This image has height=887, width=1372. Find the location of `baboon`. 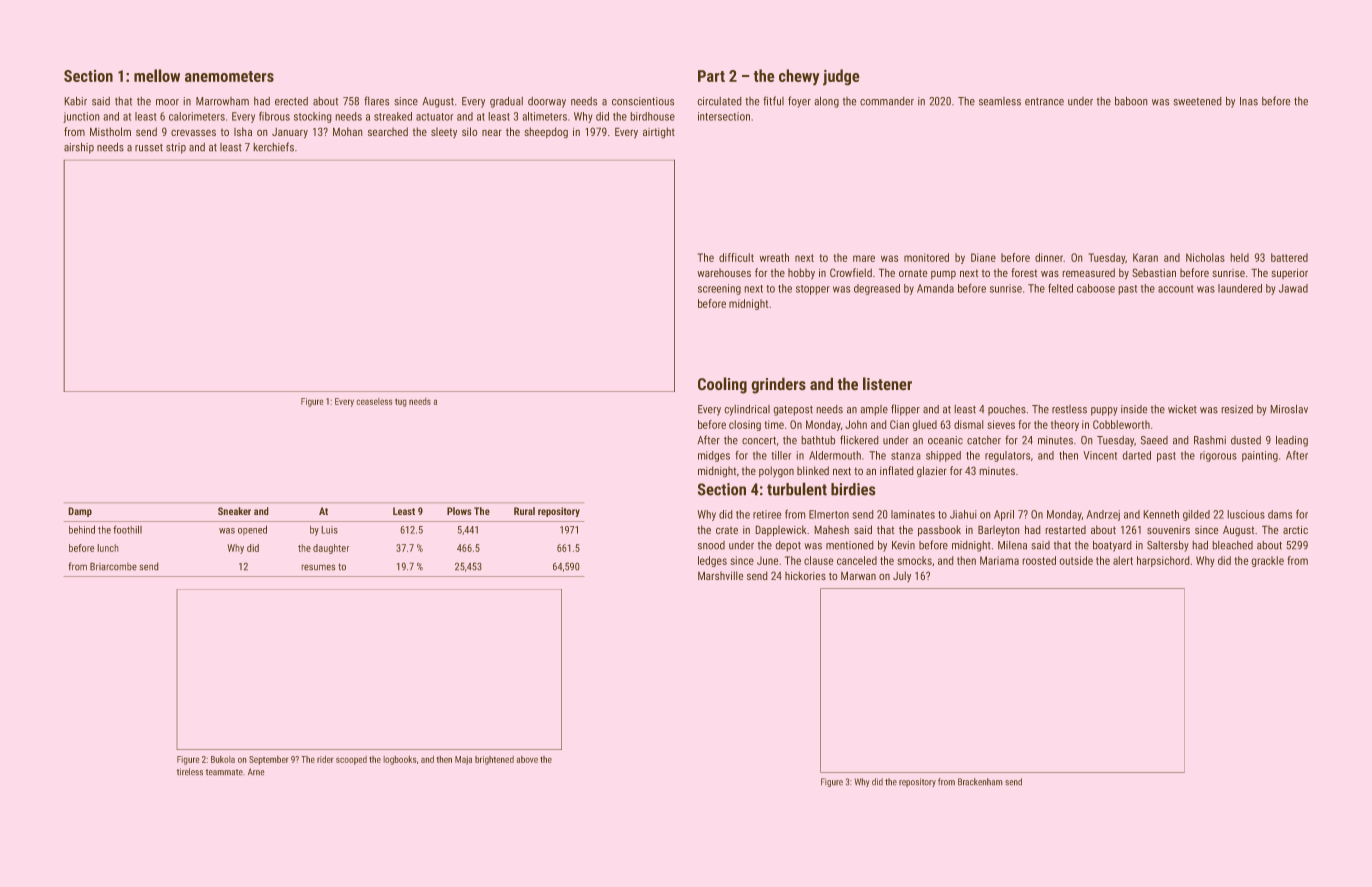

baboon is located at coordinates (1131, 101).
